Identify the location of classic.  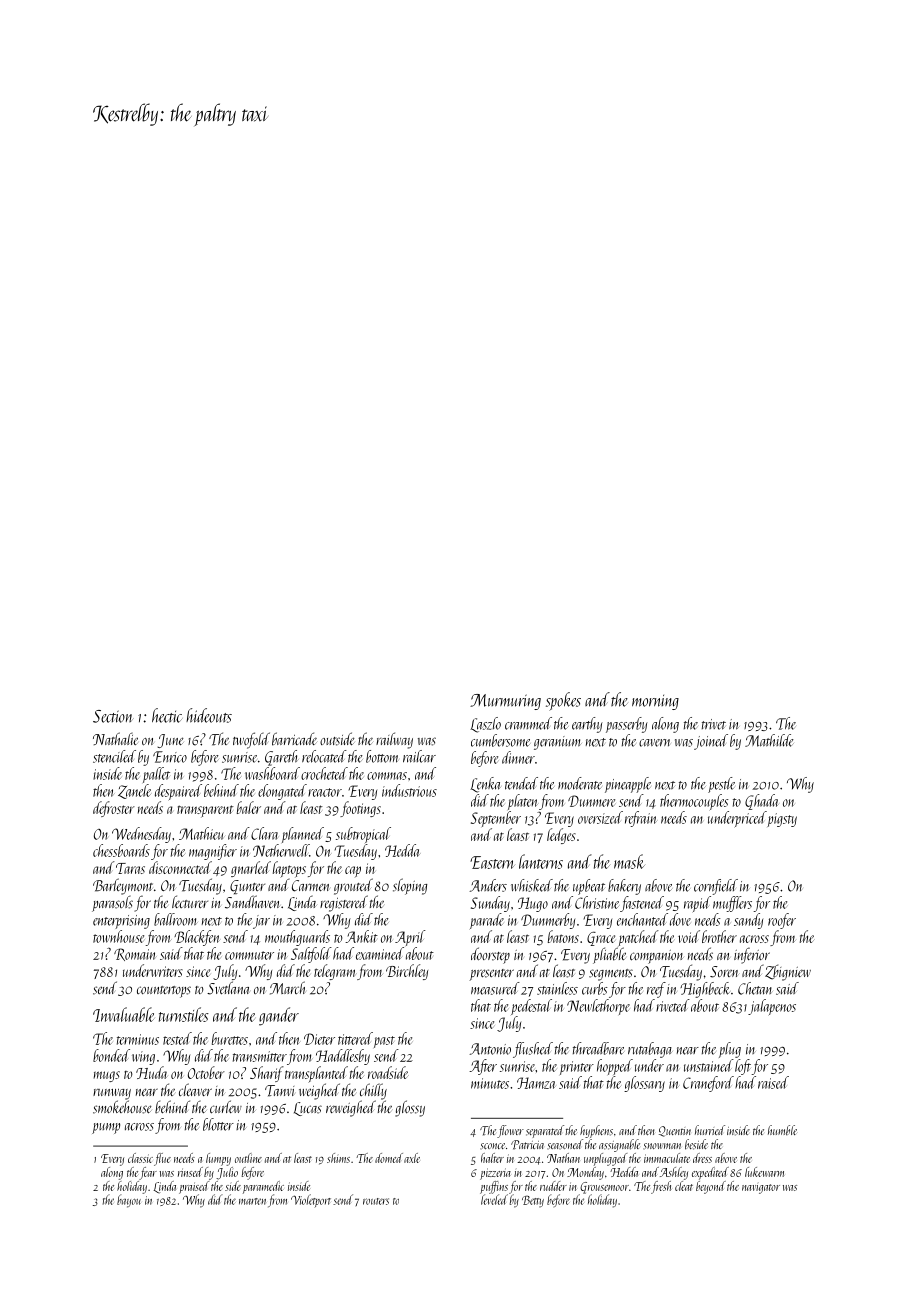
(140, 1158).
